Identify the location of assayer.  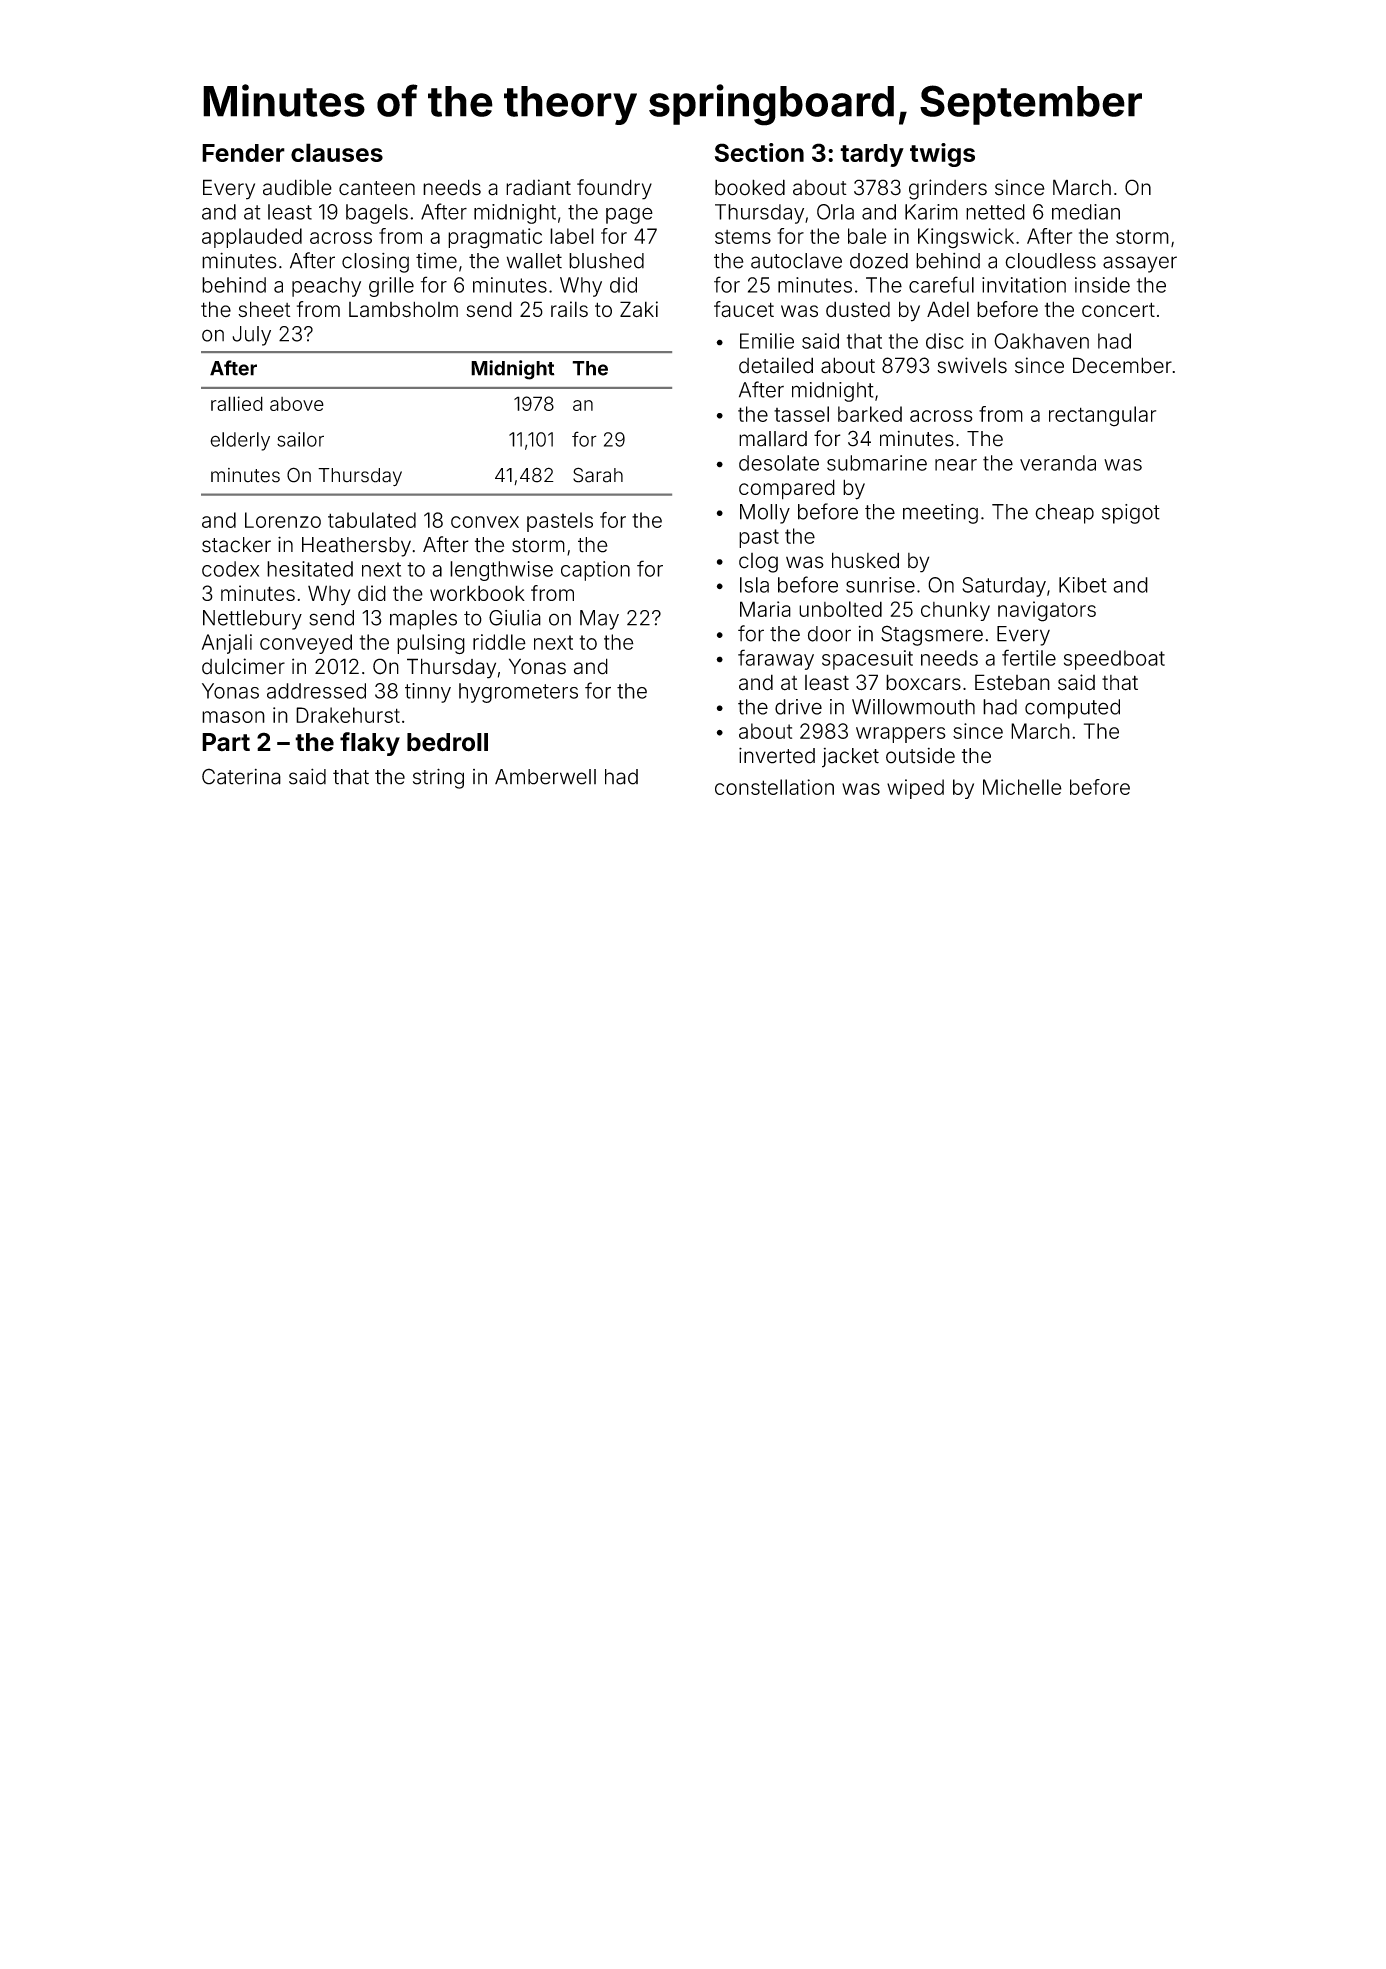
(1140, 264).
